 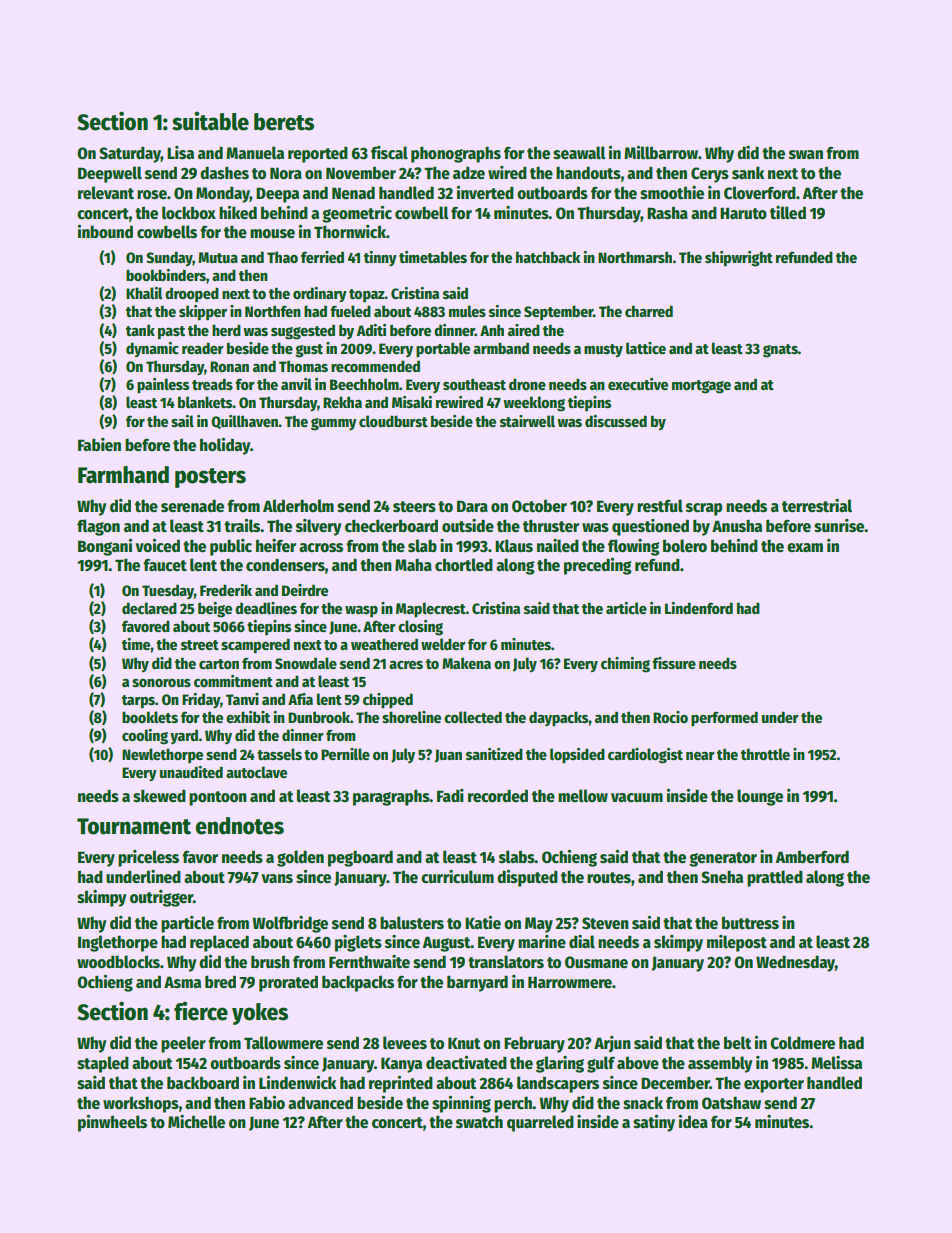 What do you see at coordinates (112, 1123) in the image?
I see `pinwheels` at bounding box center [112, 1123].
